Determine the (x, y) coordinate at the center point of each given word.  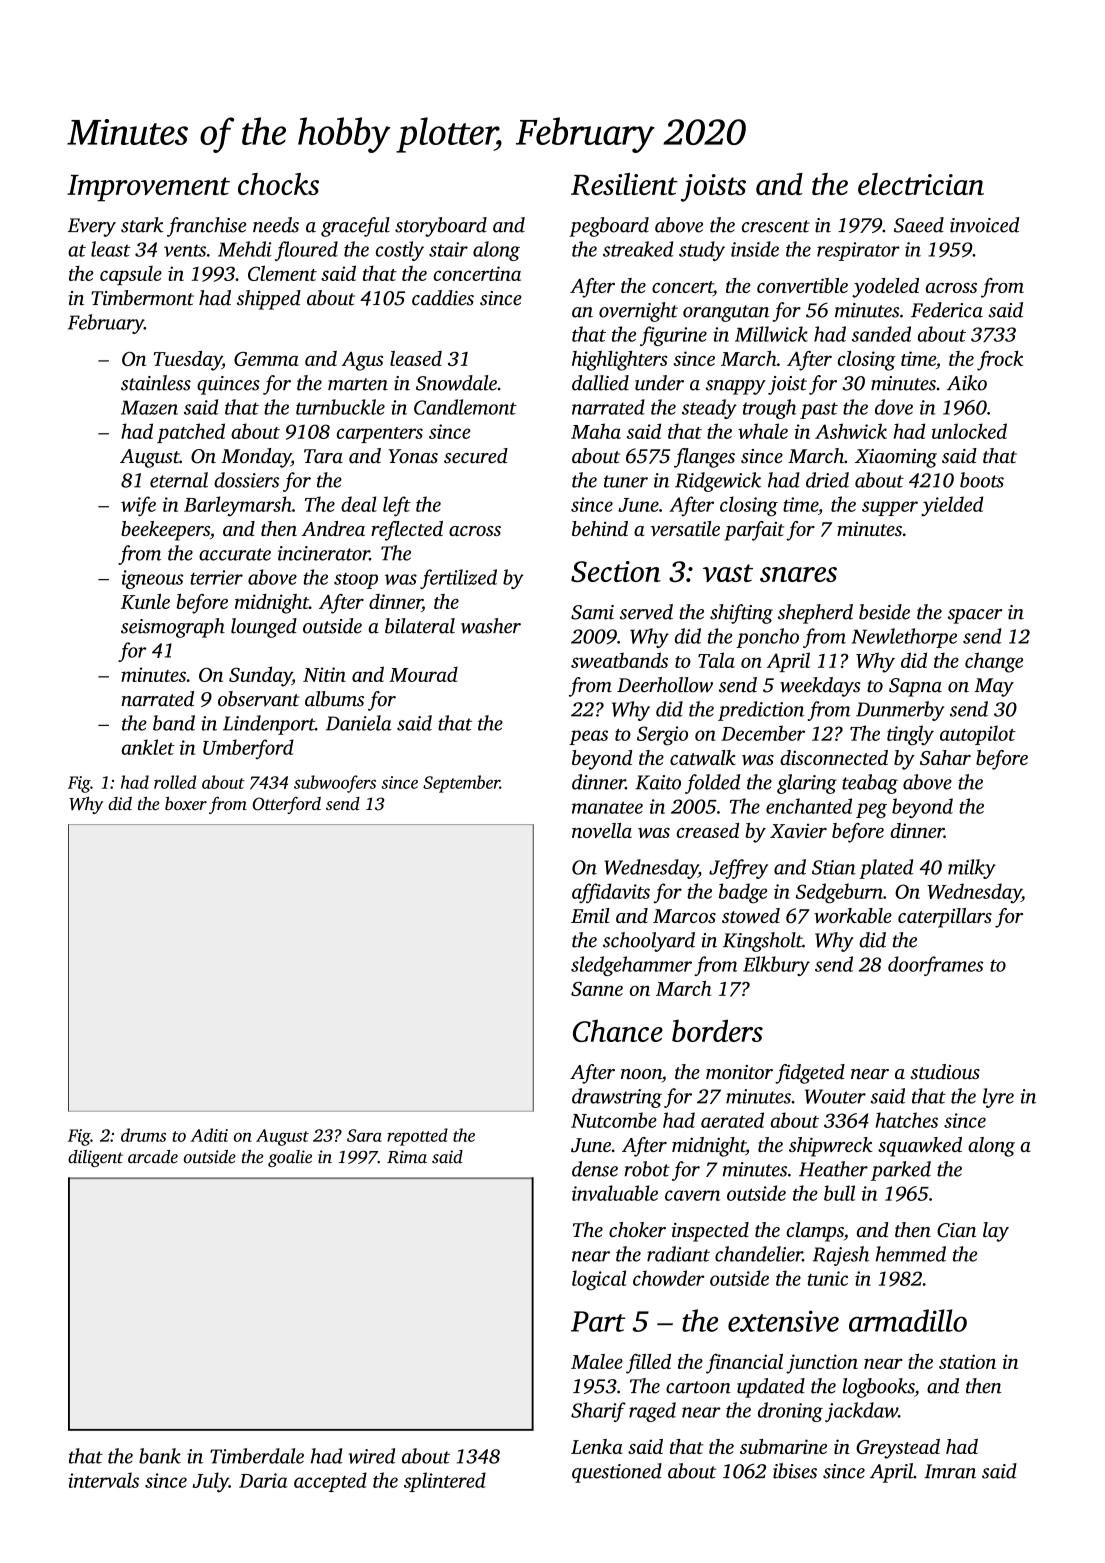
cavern (692, 1195)
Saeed (919, 225)
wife (138, 506)
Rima (407, 1157)
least (110, 249)
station (967, 1361)
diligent (95, 1158)
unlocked (969, 431)
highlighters (620, 361)
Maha (596, 431)
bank (160, 1456)
